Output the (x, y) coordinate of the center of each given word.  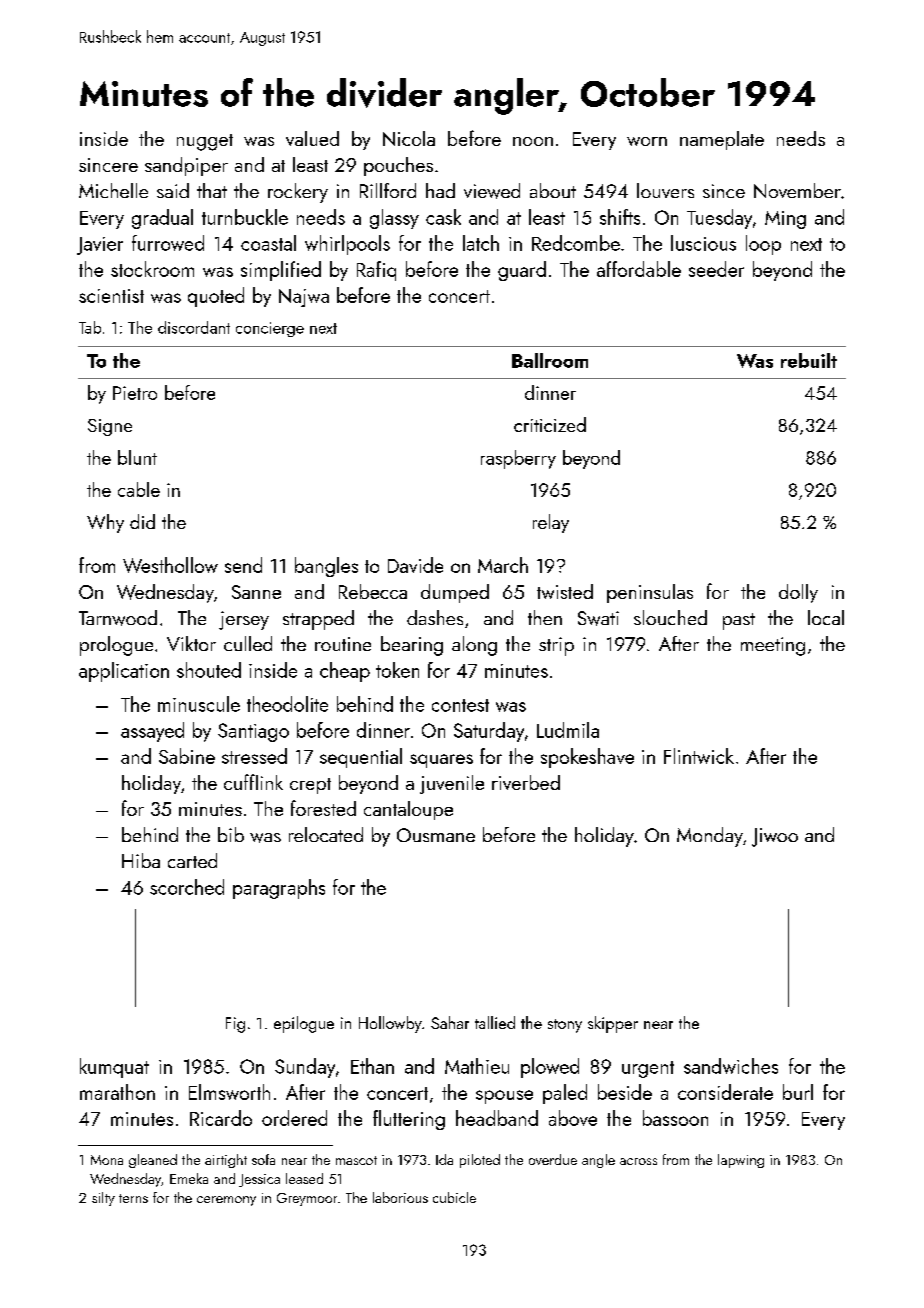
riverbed (526, 782)
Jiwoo (775, 837)
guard (522, 271)
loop (763, 245)
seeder (716, 269)
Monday (710, 837)
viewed (492, 191)
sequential (361, 758)
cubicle (454, 1197)
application (124, 672)
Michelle (113, 190)
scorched (187, 887)
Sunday (305, 1068)
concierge (270, 329)
